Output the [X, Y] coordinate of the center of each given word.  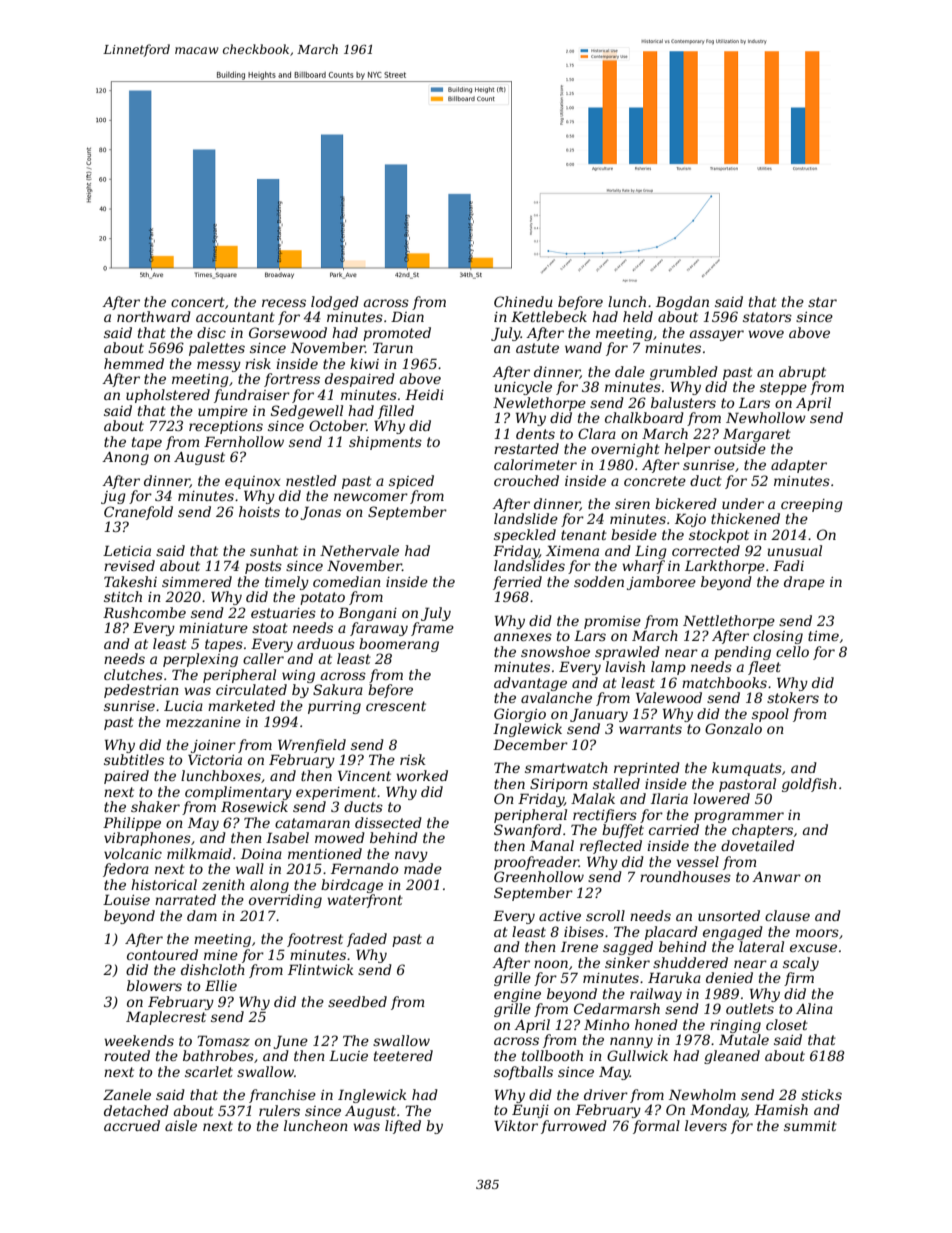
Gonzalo [733, 729]
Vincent [364, 775]
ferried [517, 583]
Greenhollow [539, 876]
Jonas [320, 513]
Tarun [393, 347]
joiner [213, 746]
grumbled [684, 373]
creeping [812, 505]
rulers [279, 1110]
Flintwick [321, 969]
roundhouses [685, 876]
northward [154, 316]
